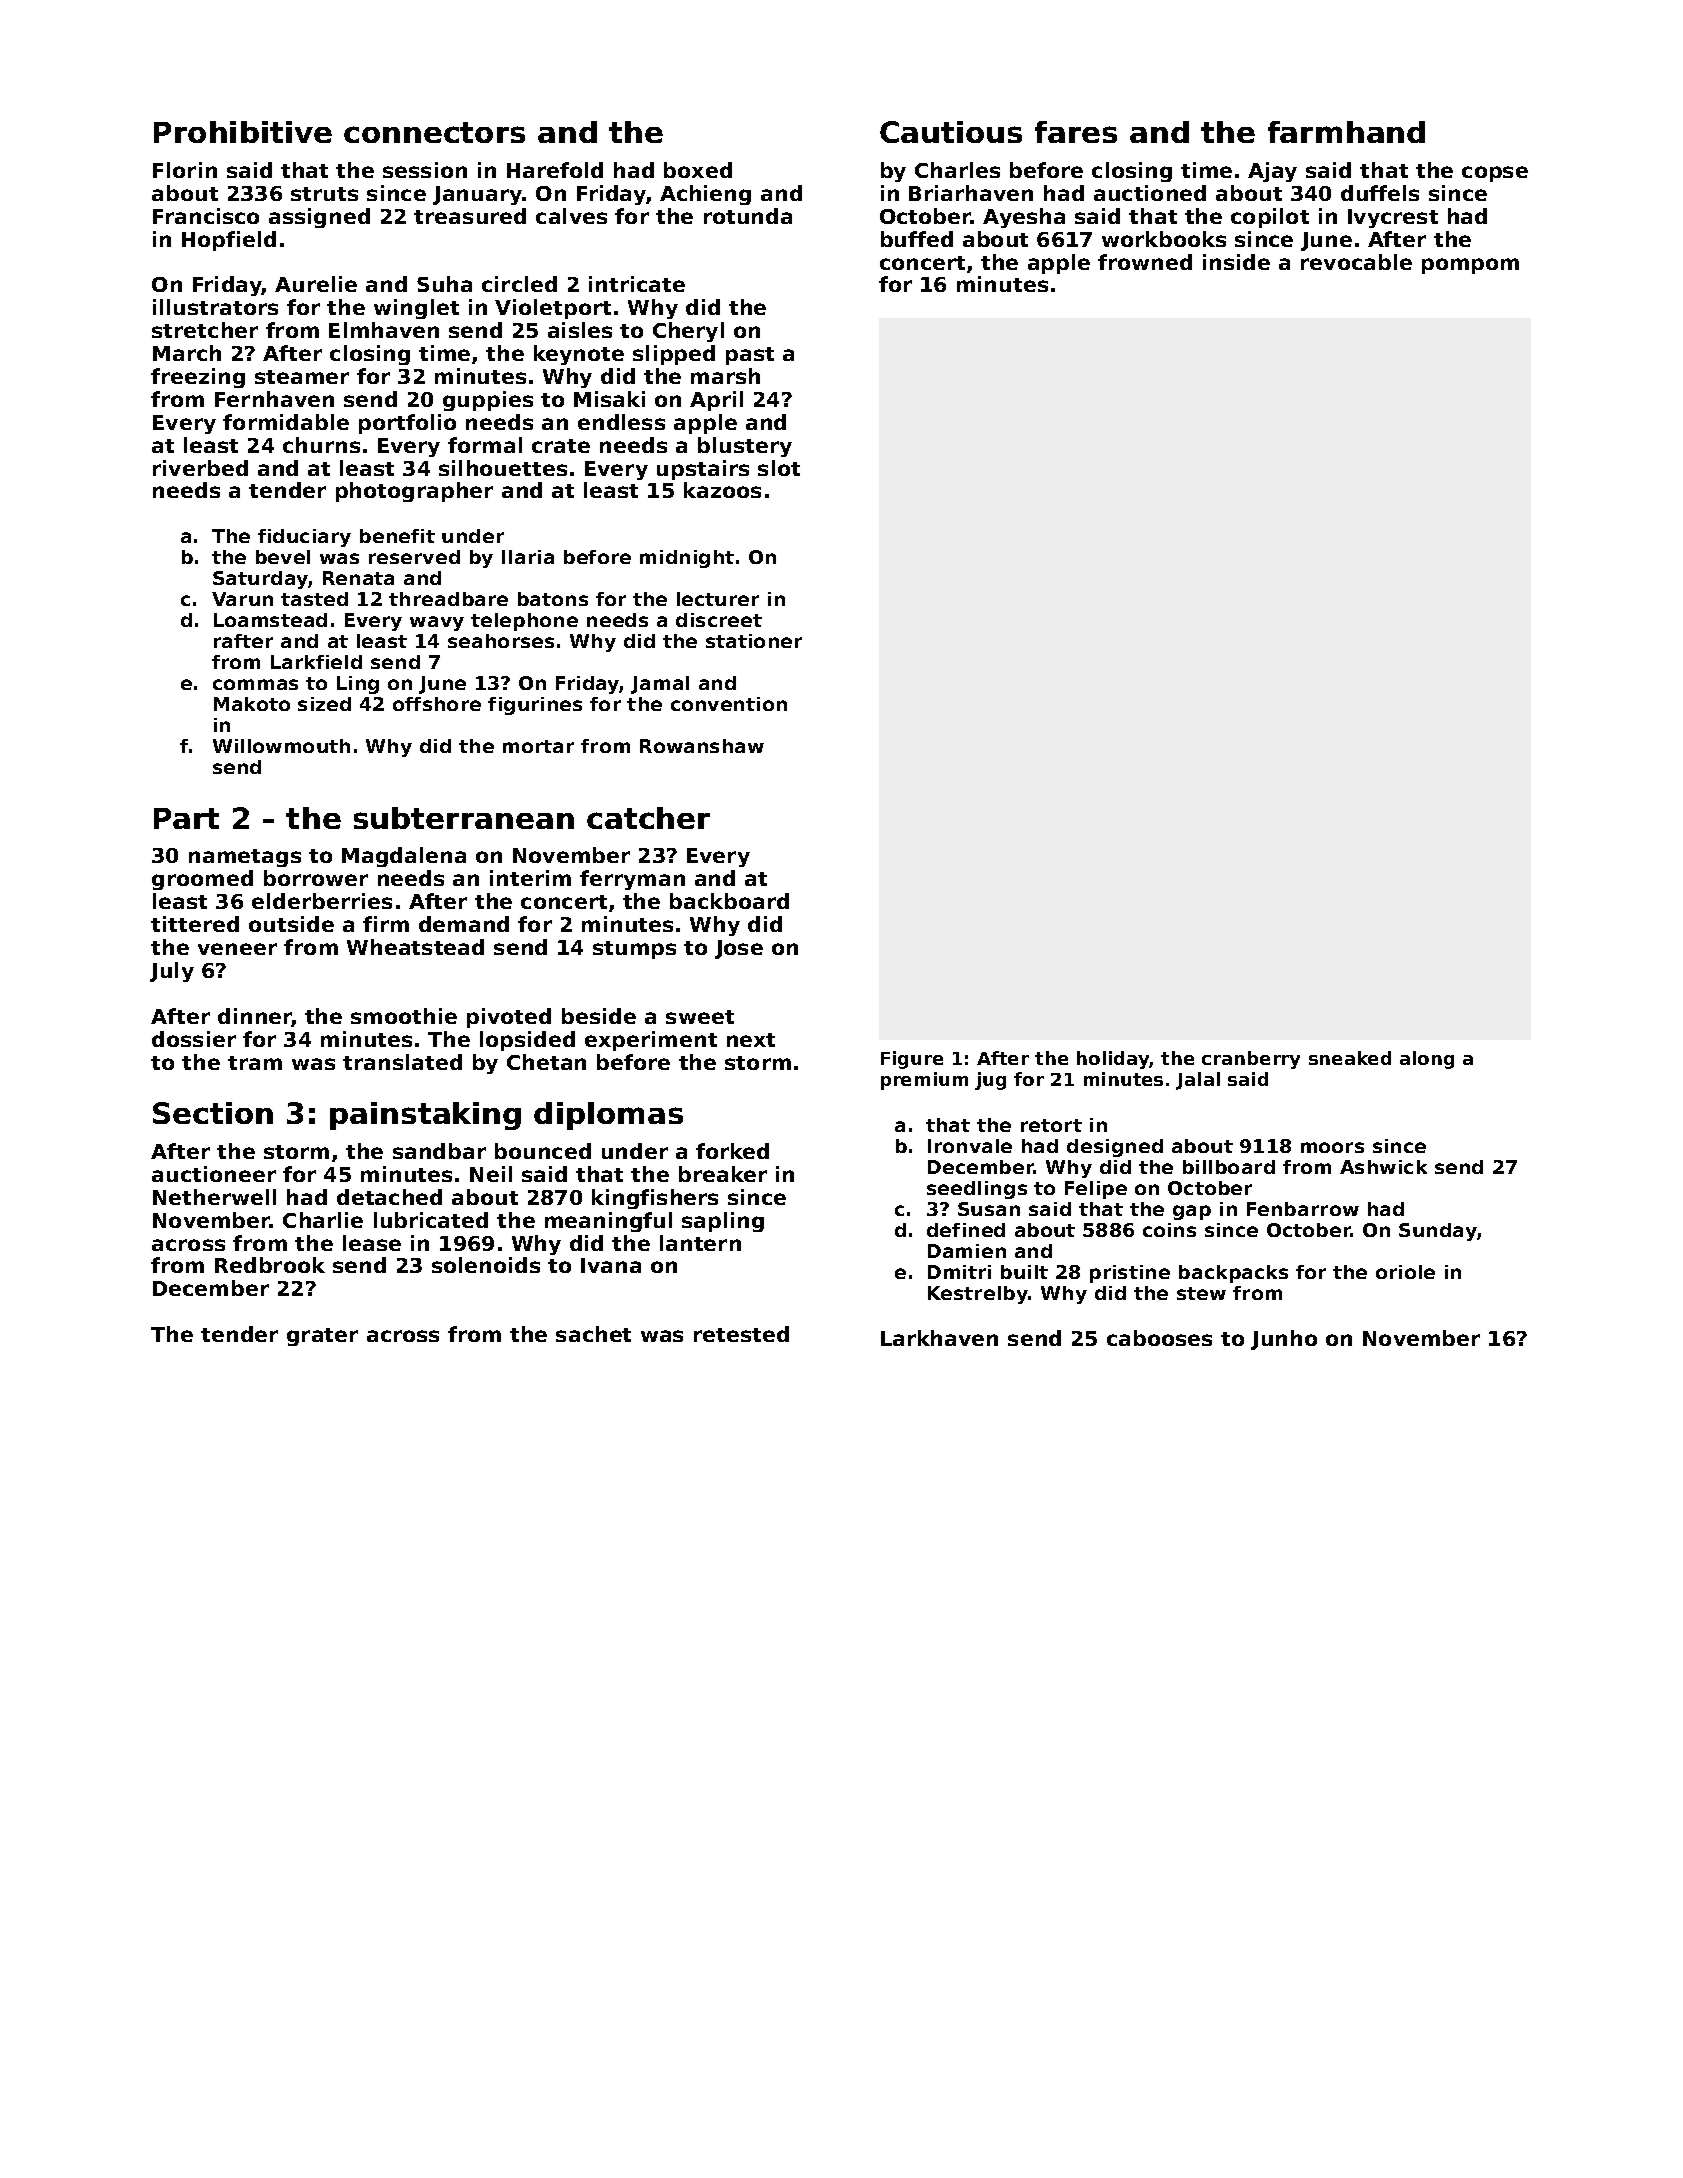 This screenshot has width=1683, height=2178. Describe the element at coordinates (322, 1337) in the screenshot. I see `grater` at that location.
